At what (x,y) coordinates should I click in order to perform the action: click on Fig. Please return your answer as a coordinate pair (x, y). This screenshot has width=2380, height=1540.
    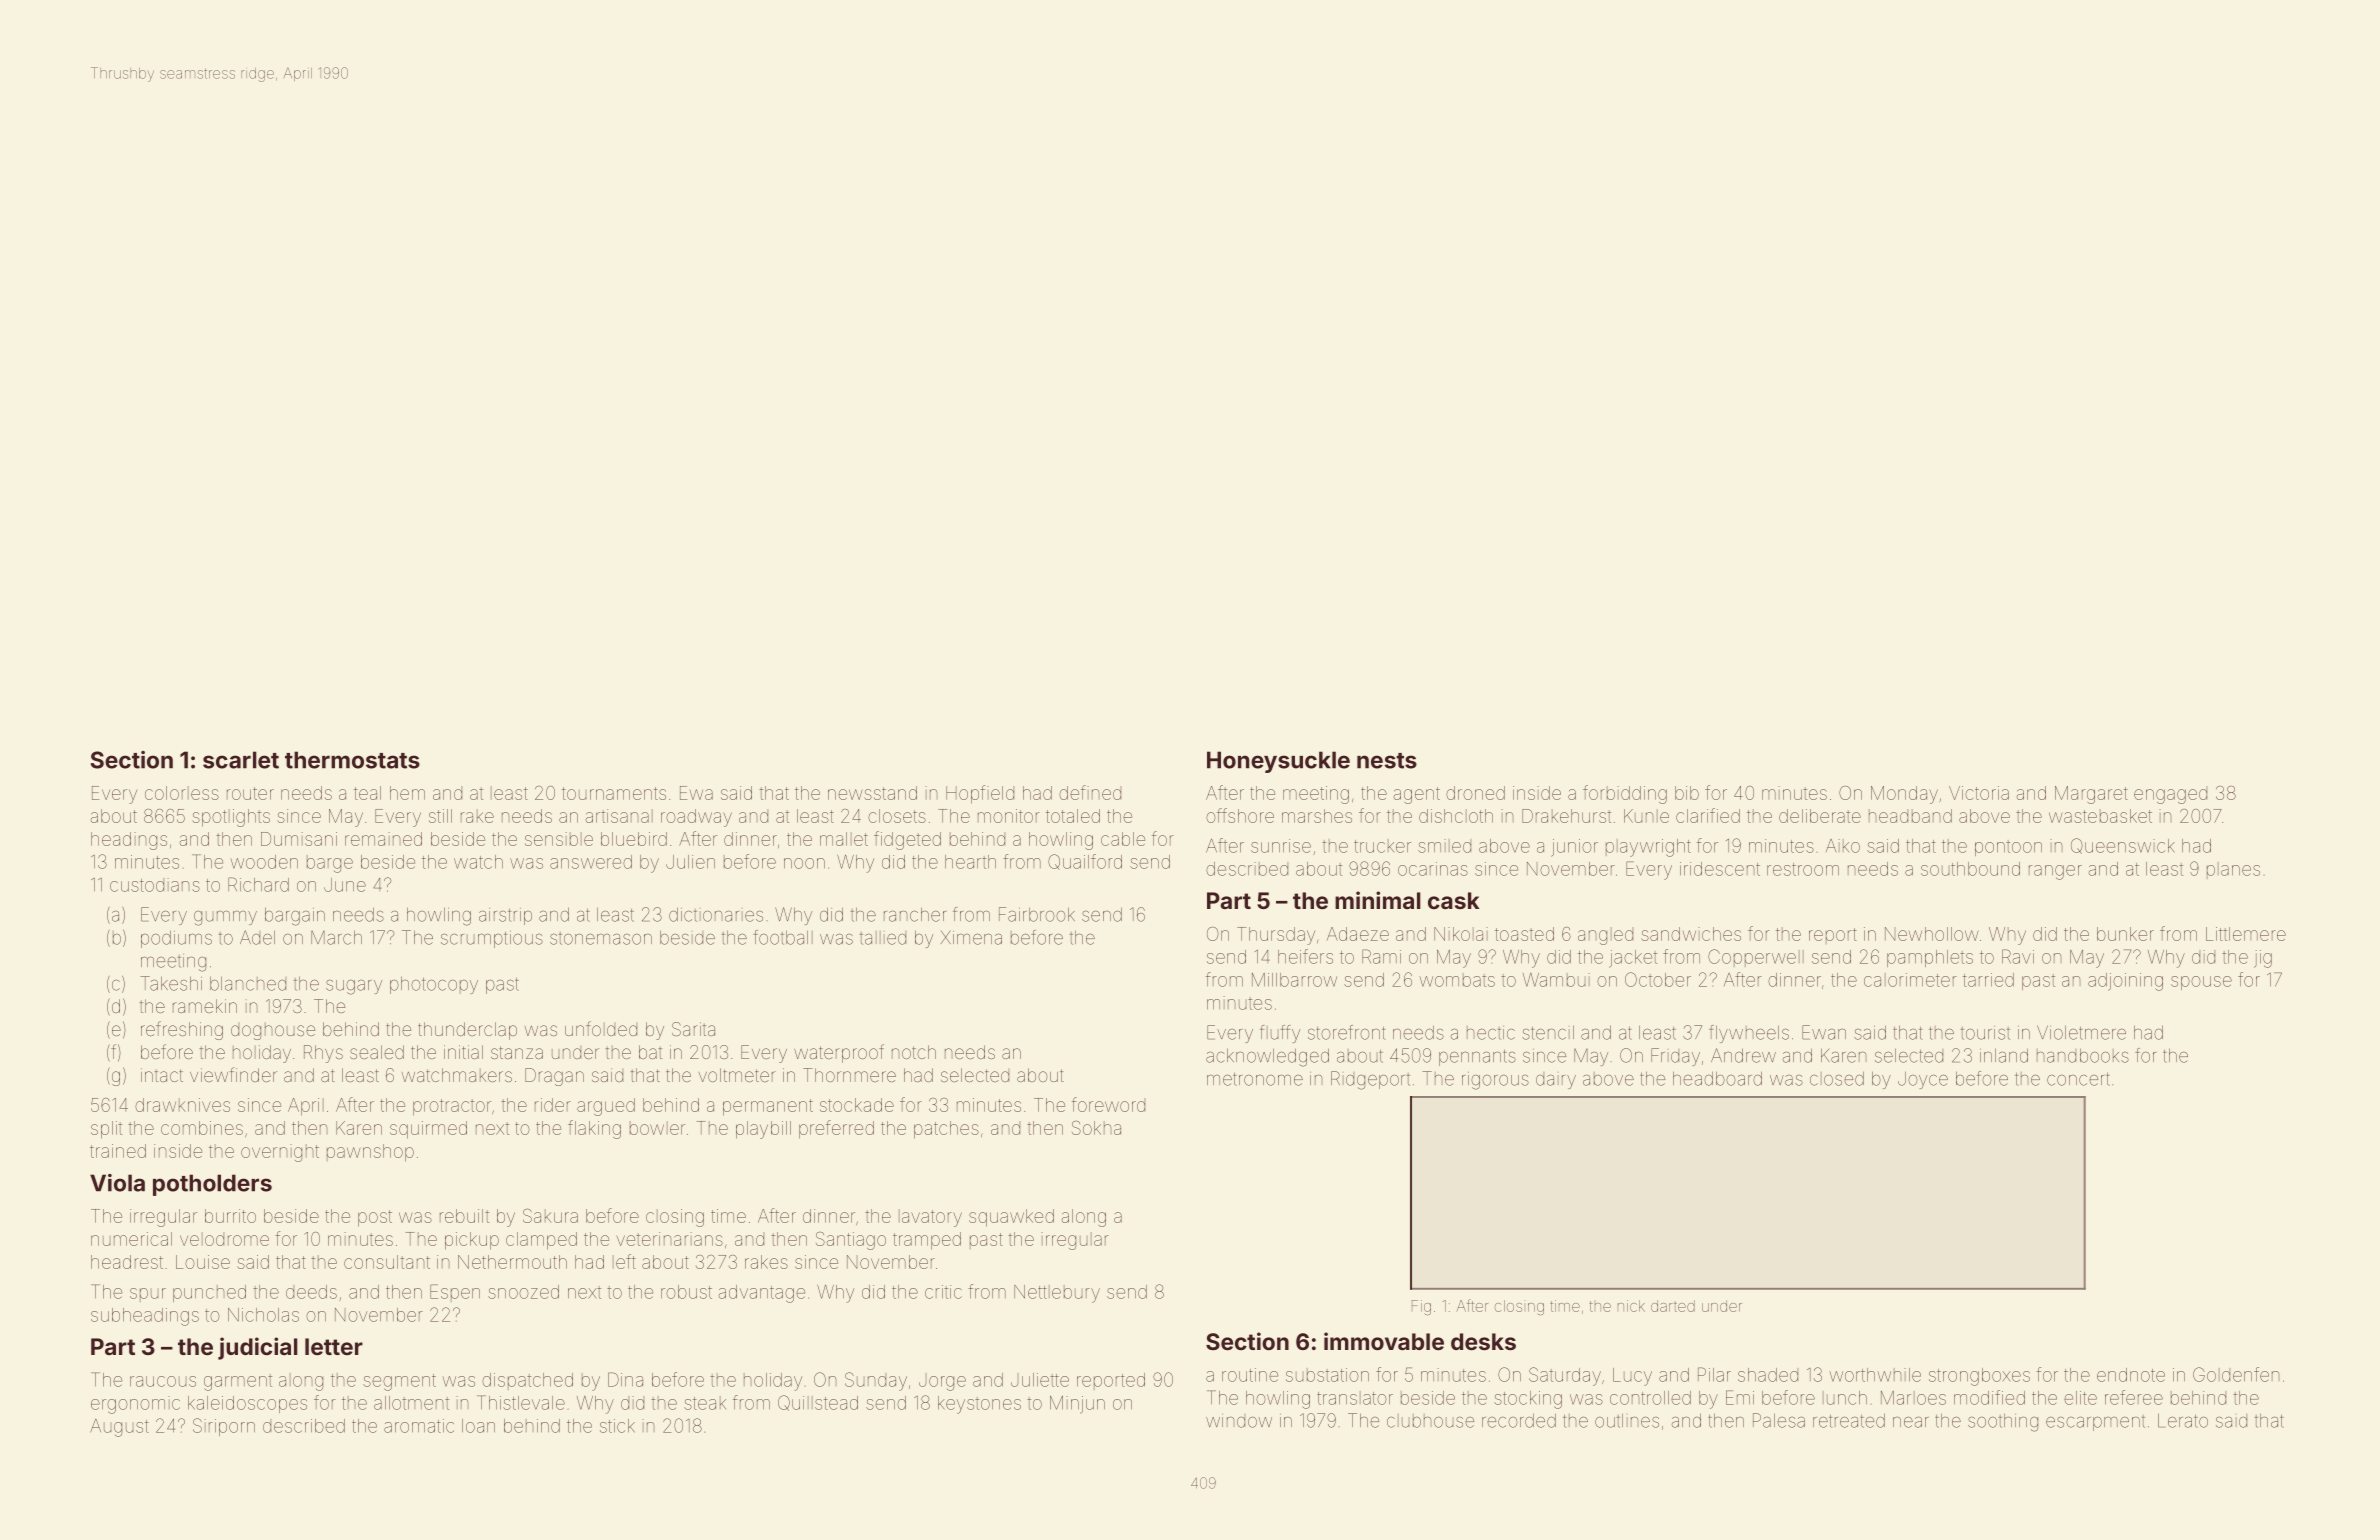
    Looking at the image, I should click on (1421, 1307).
